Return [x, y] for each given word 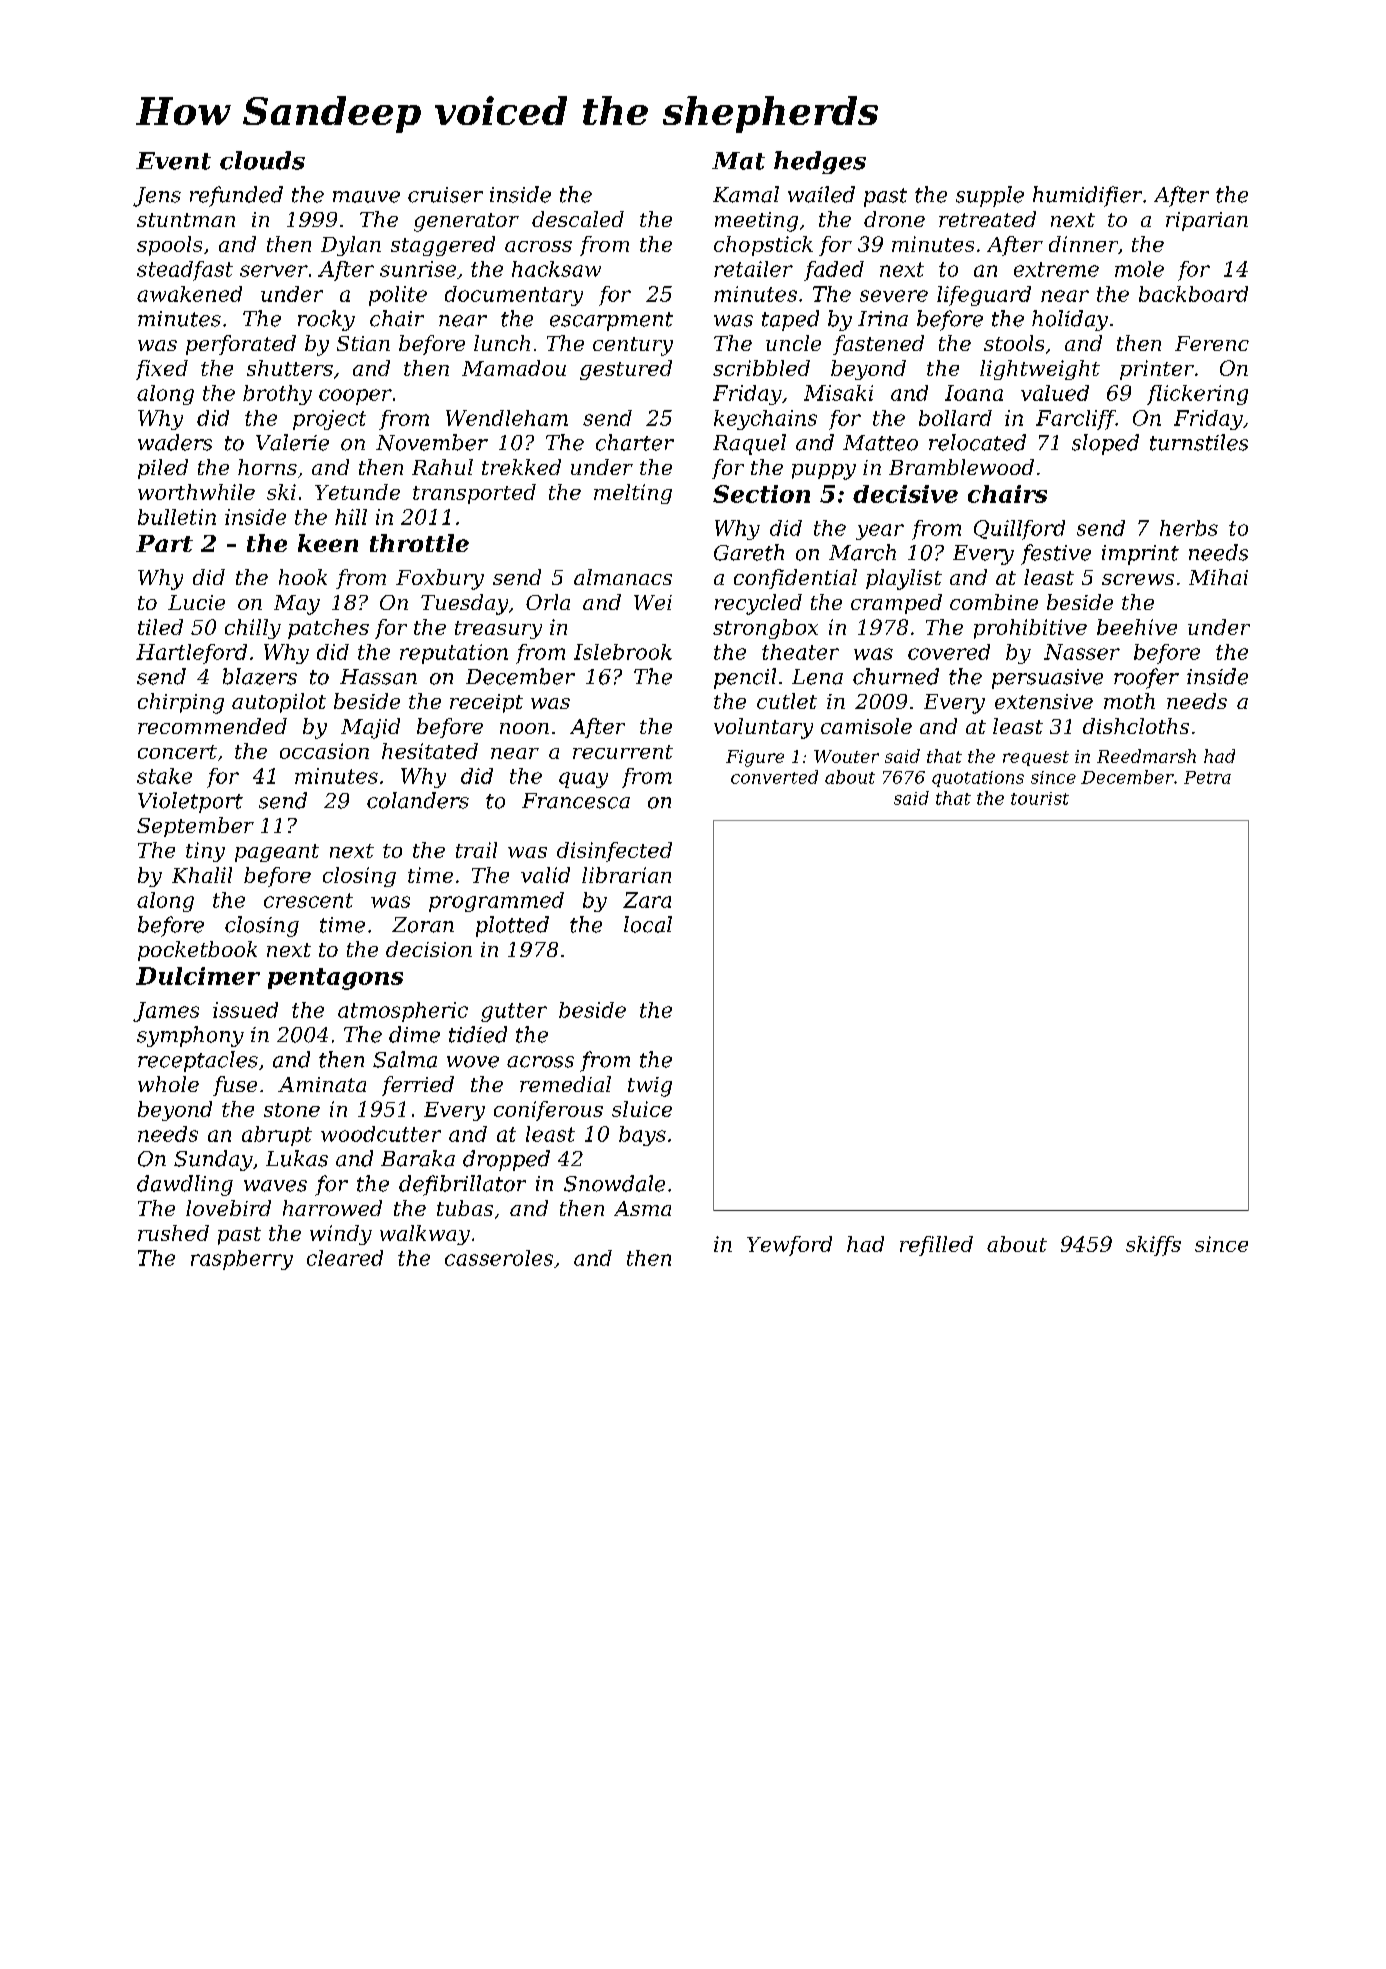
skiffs [1153, 1246]
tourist [1040, 798]
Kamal [746, 194]
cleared [345, 1258]
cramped [896, 604]
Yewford [789, 1246]
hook [303, 577]
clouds [262, 160]
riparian [1207, 221]
